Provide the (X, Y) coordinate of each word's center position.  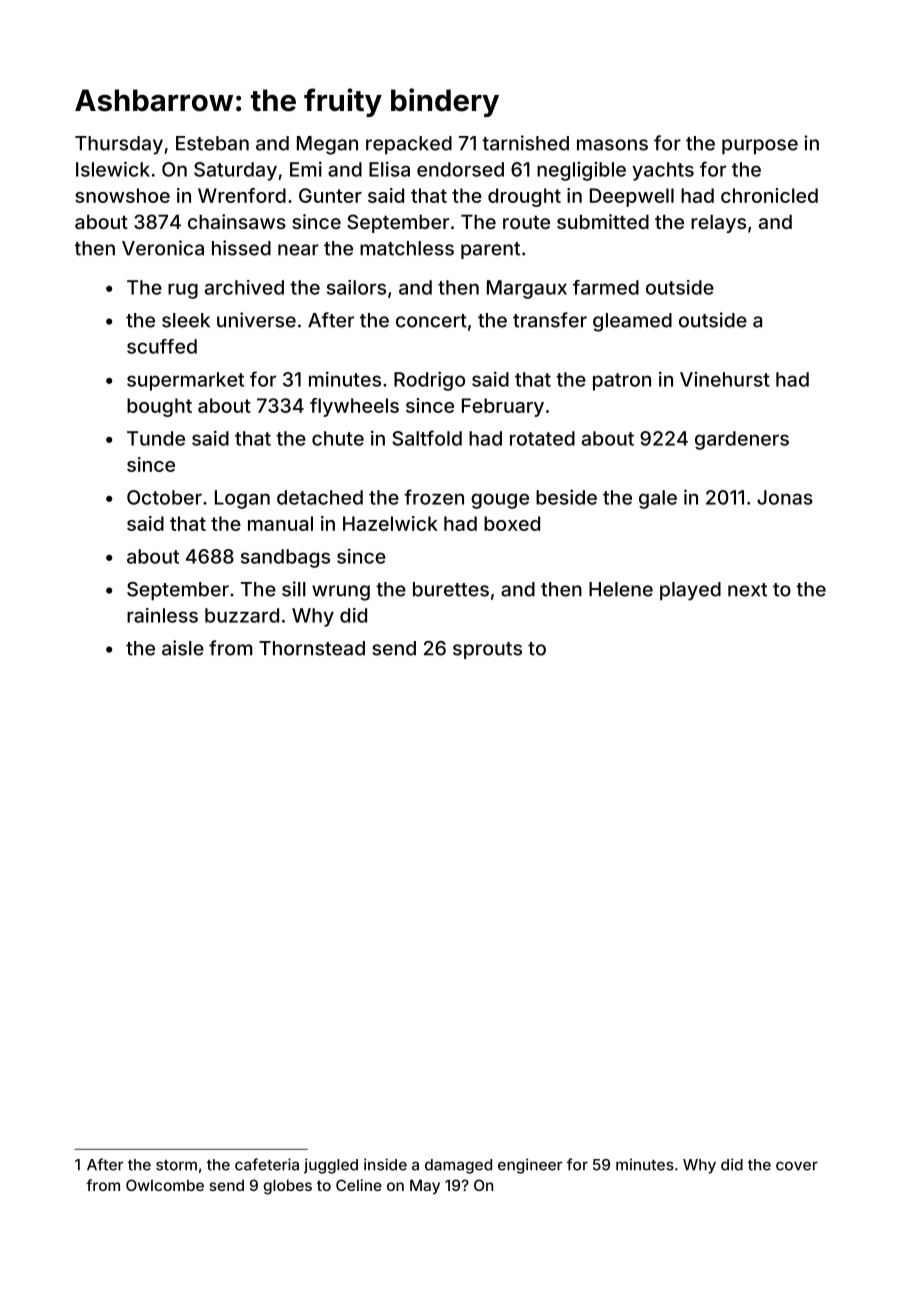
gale (658, 499)
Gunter (330, 195)
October (164, 497)
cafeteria (267, 1164)
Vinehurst (725, 379)
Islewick (113, 169)
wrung (341, 593)
